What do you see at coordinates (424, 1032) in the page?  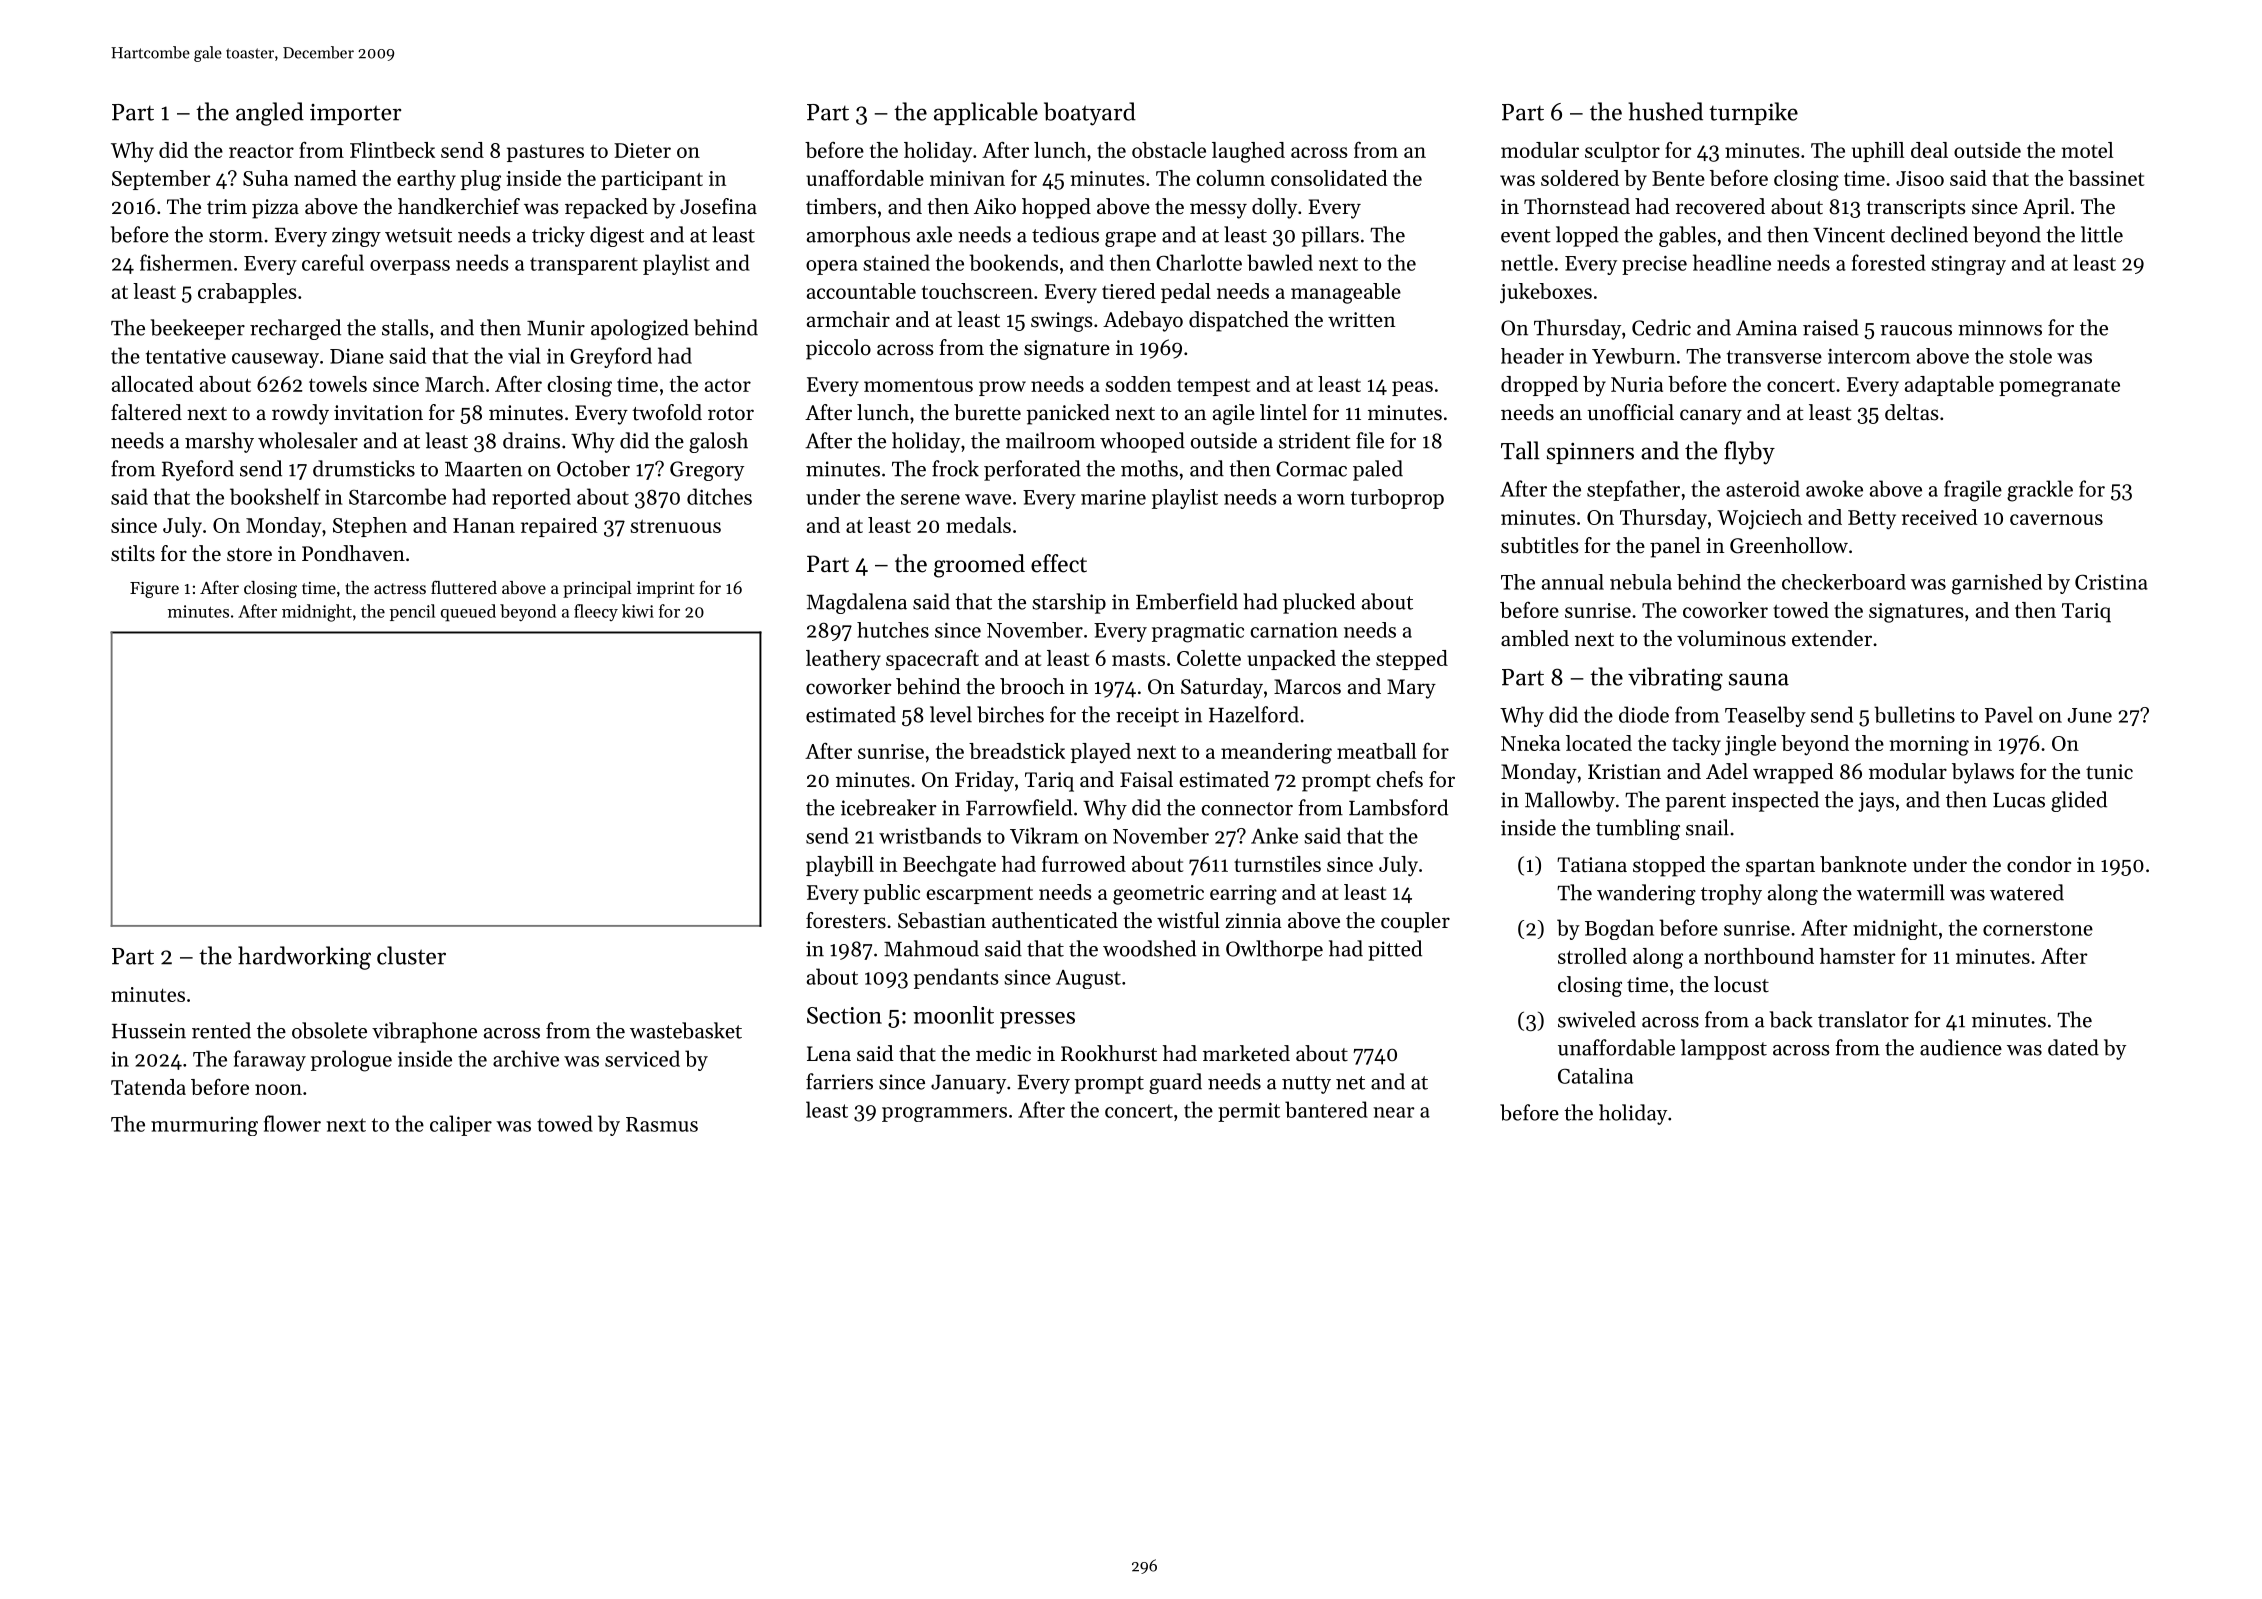 I see `vibraphone` at bounding box center [424, 1032].
